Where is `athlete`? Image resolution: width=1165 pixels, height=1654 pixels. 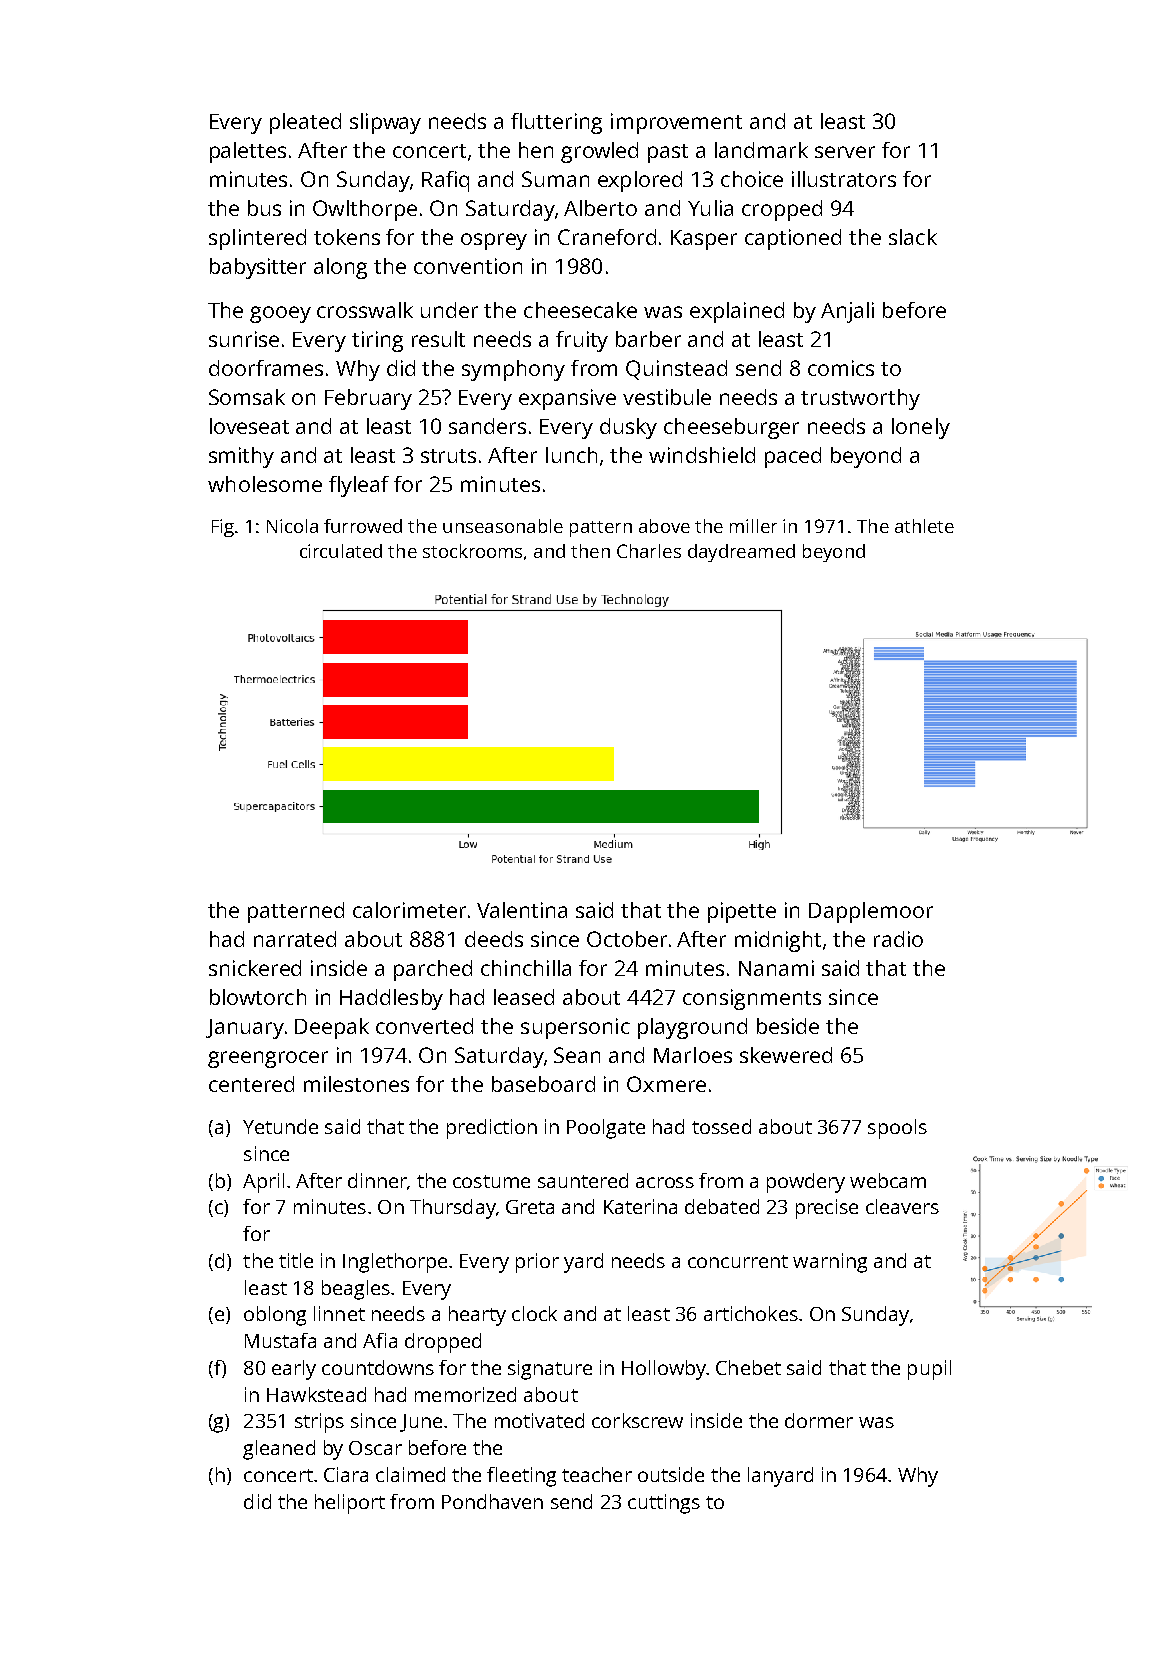
athlete is located at coordinates (924, 526).
